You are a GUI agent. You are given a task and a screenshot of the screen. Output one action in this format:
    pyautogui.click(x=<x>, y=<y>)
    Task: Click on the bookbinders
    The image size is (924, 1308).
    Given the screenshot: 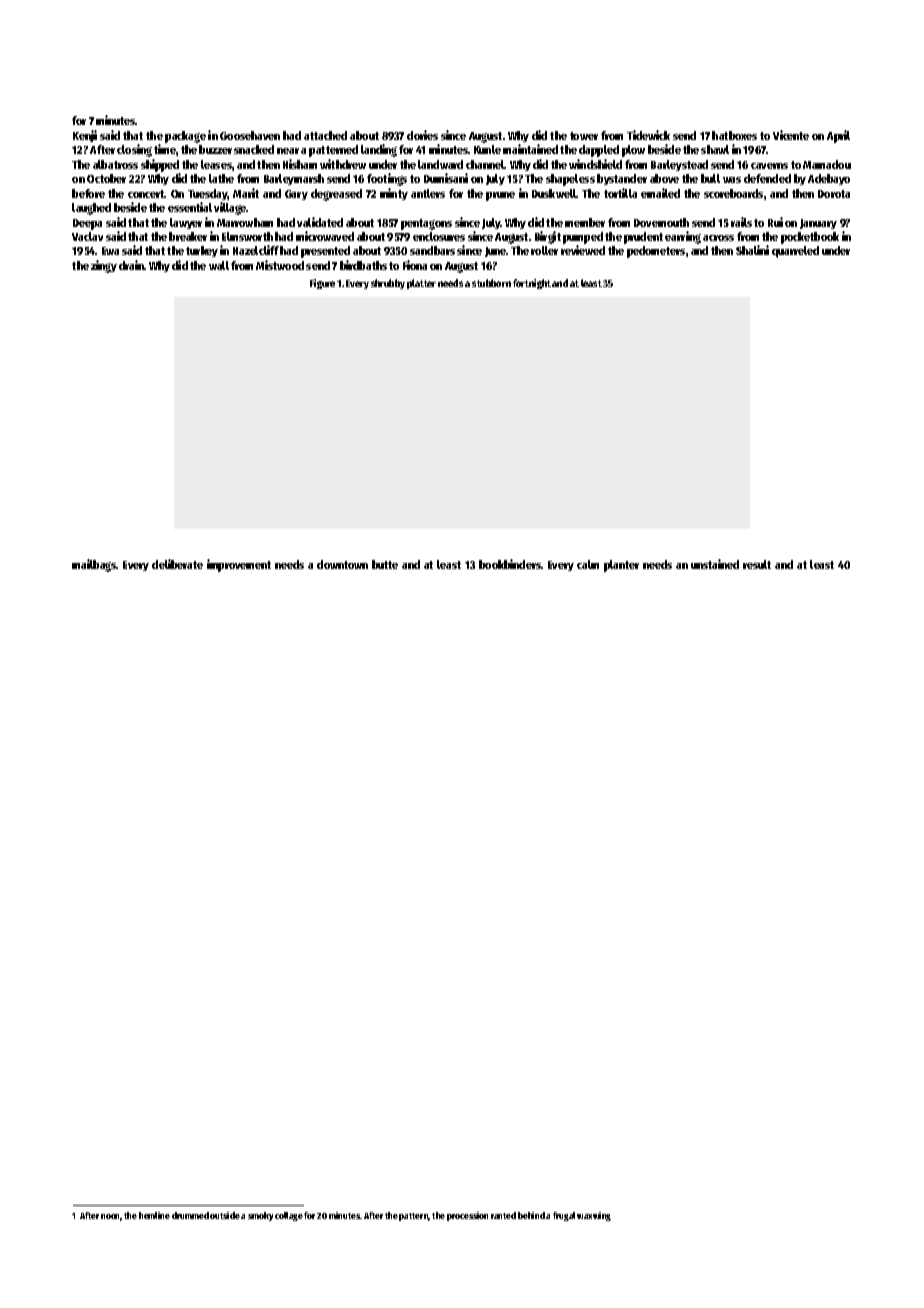 What is the action you would take?
    pyautogui.click(x=510, y=564)
